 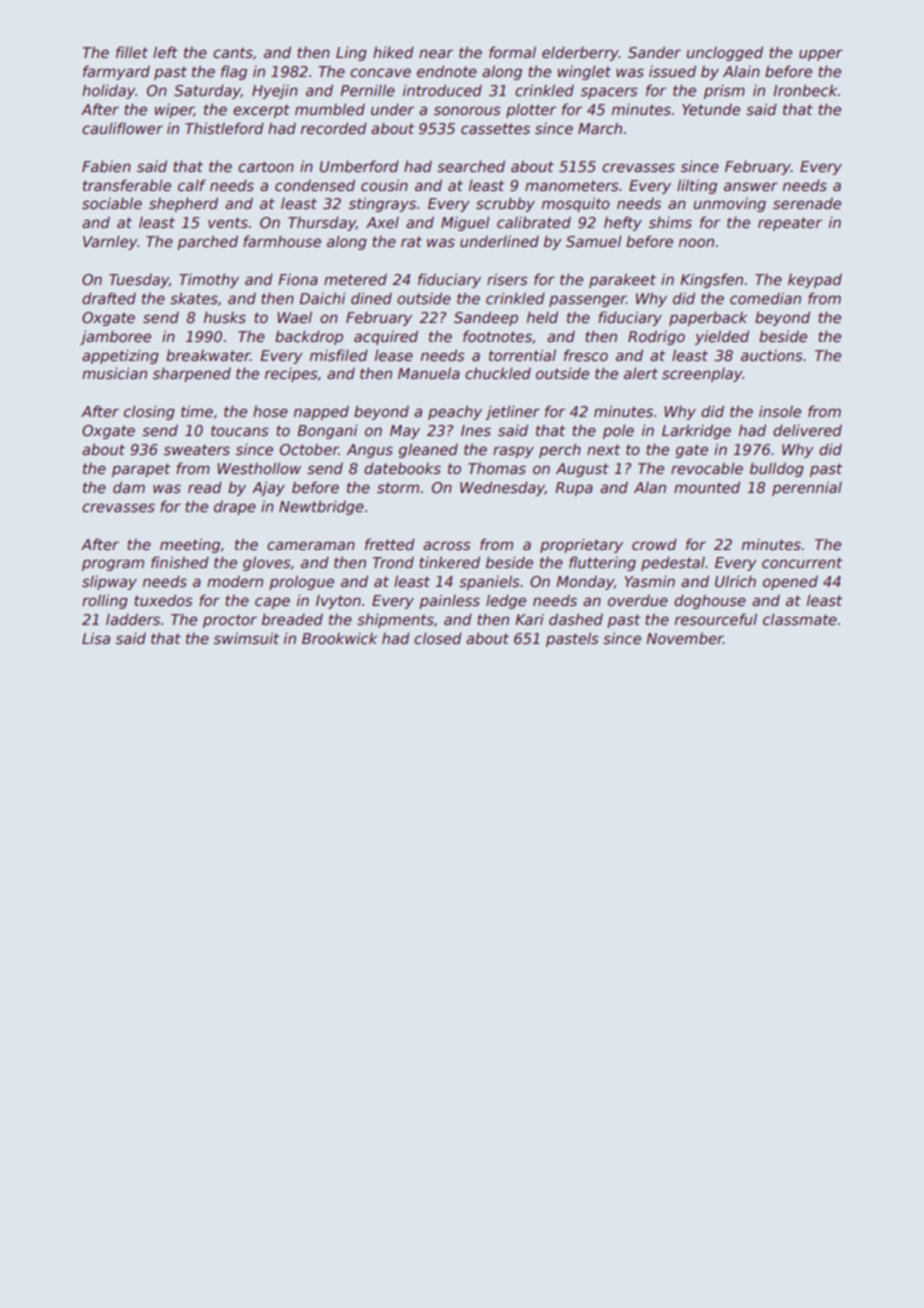 What do you see at coordinates (497, 336) in the image?
I see `footnotes` at bounding box center [497, 336].
